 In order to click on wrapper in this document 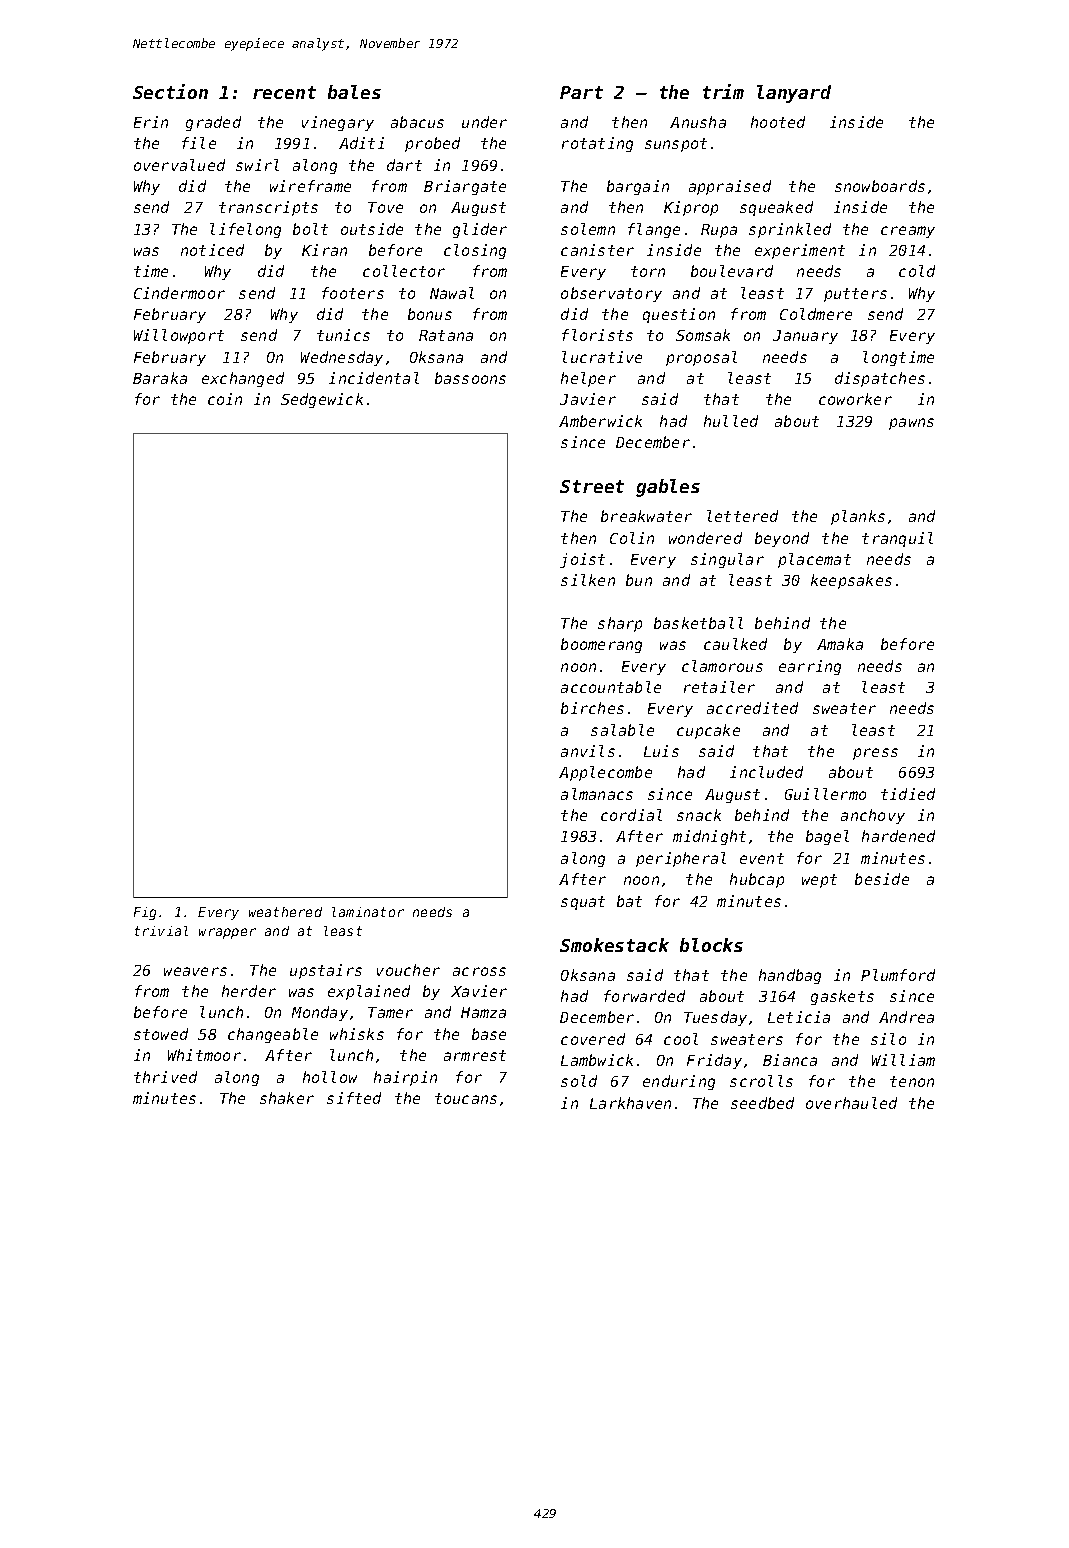, I will do `click(227, 933)`.
